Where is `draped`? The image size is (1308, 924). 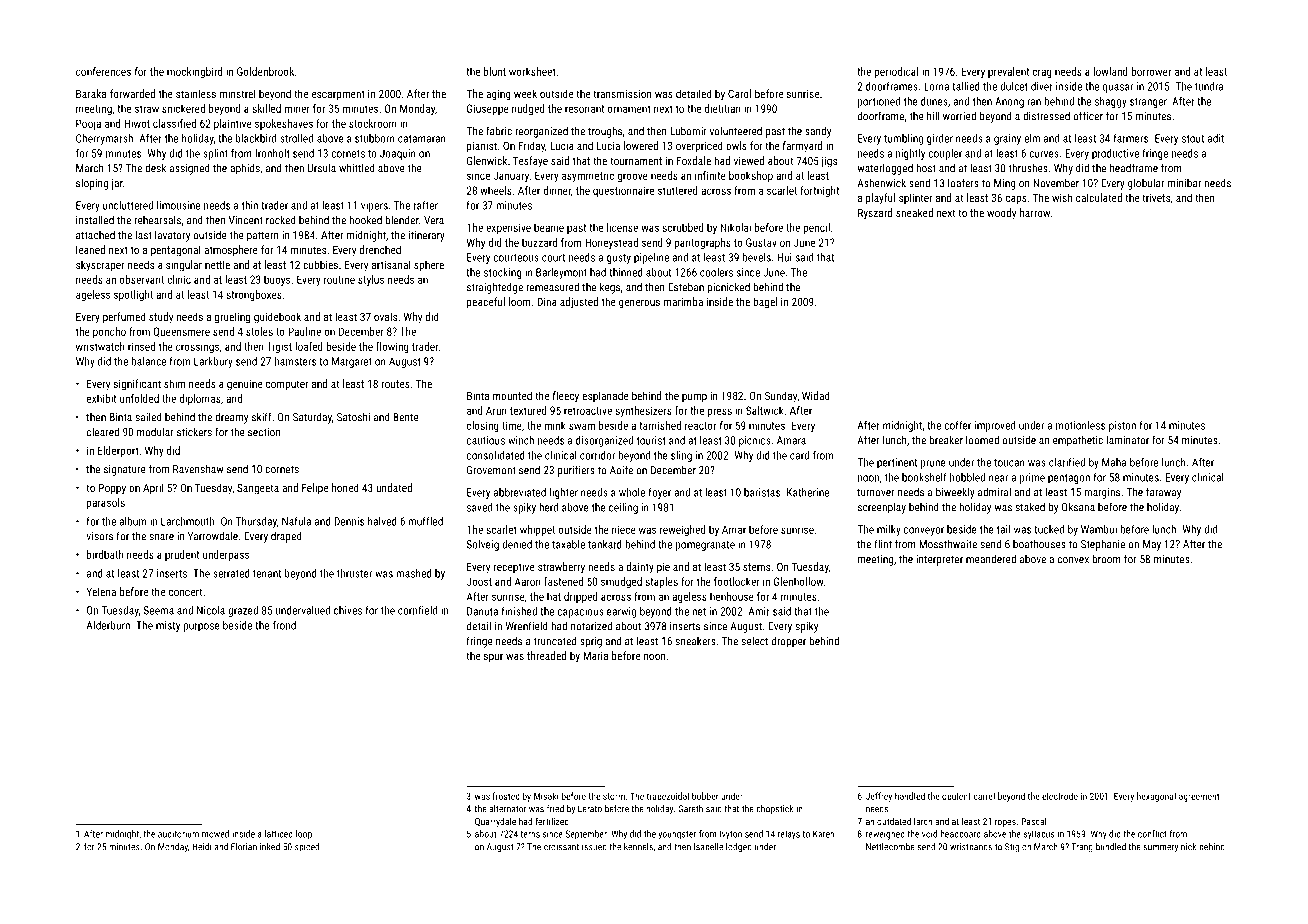 draped is located at coordinates (286, 537).
